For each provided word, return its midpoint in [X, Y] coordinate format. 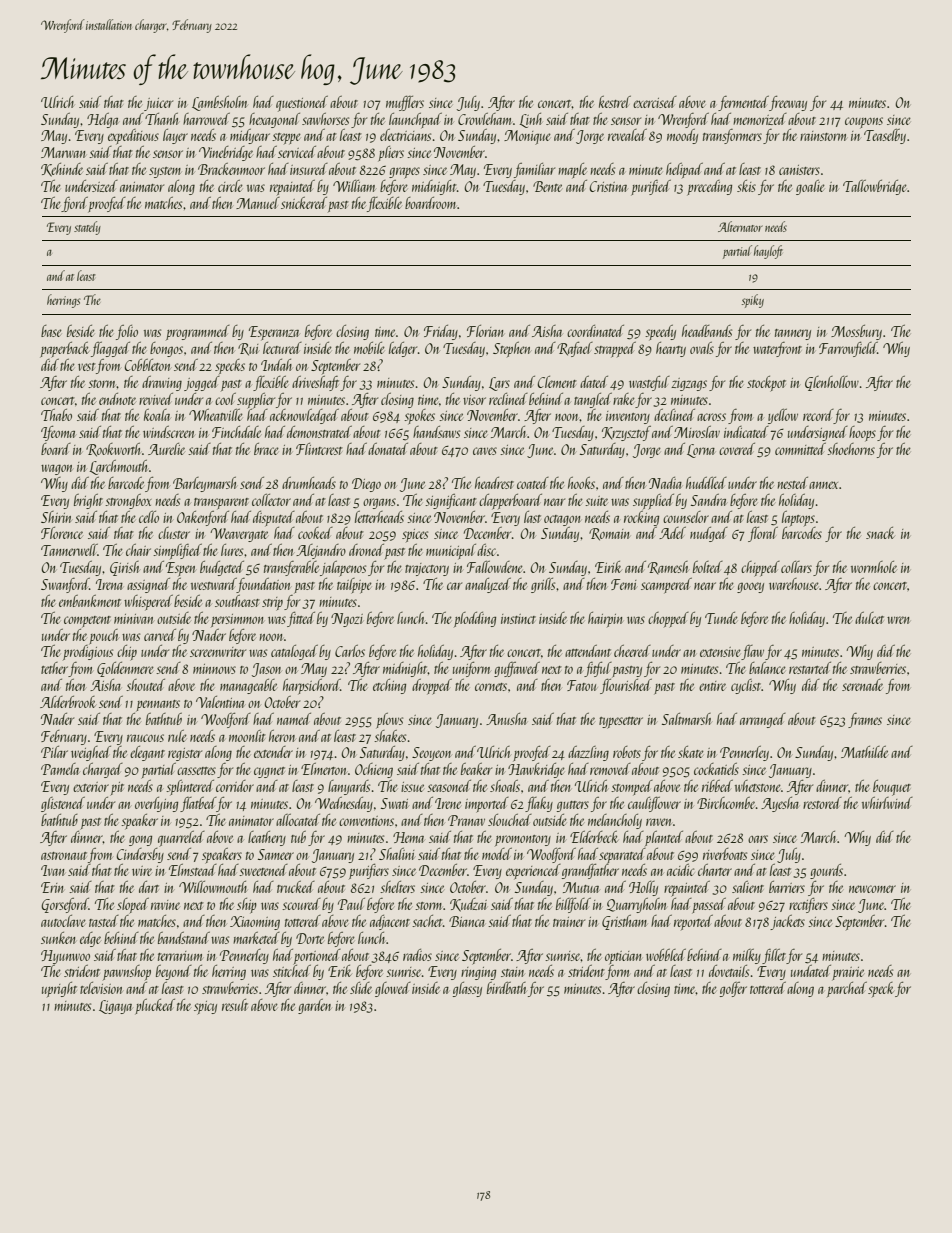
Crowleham [484, 119]
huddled [706, 483]
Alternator [740, 226]
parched [847, 989]
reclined [508, 399]
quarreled [181, 839]
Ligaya [115, 1007]
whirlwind [887, 803]
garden [314, 1006]
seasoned [449, 786]
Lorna [701, 451]
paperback [65, 350]
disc [486, 550]
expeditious [133, 136]
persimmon [237, 620]
